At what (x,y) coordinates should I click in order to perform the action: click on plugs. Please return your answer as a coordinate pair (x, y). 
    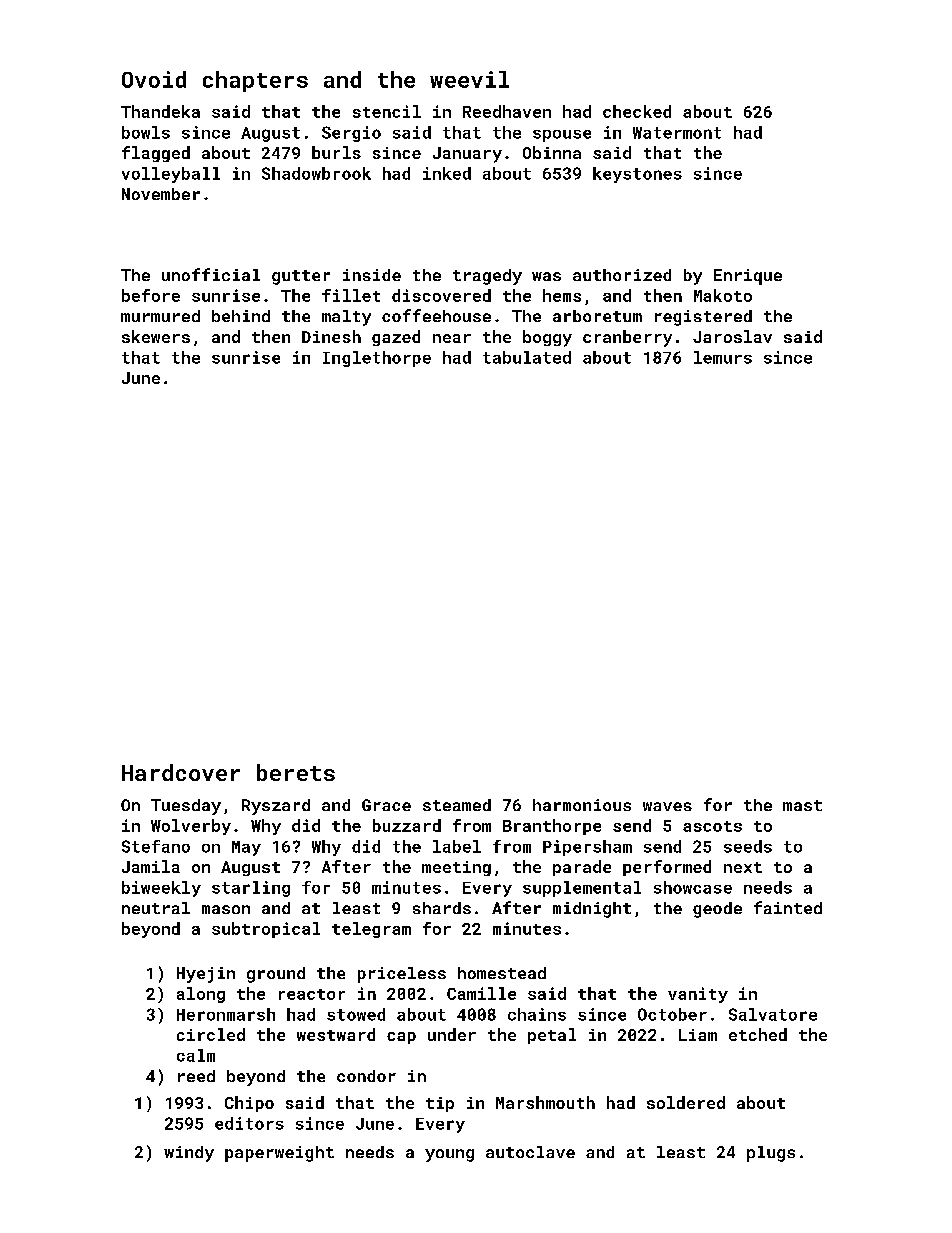
    Looking at the image, I should click on (771, 1154).
